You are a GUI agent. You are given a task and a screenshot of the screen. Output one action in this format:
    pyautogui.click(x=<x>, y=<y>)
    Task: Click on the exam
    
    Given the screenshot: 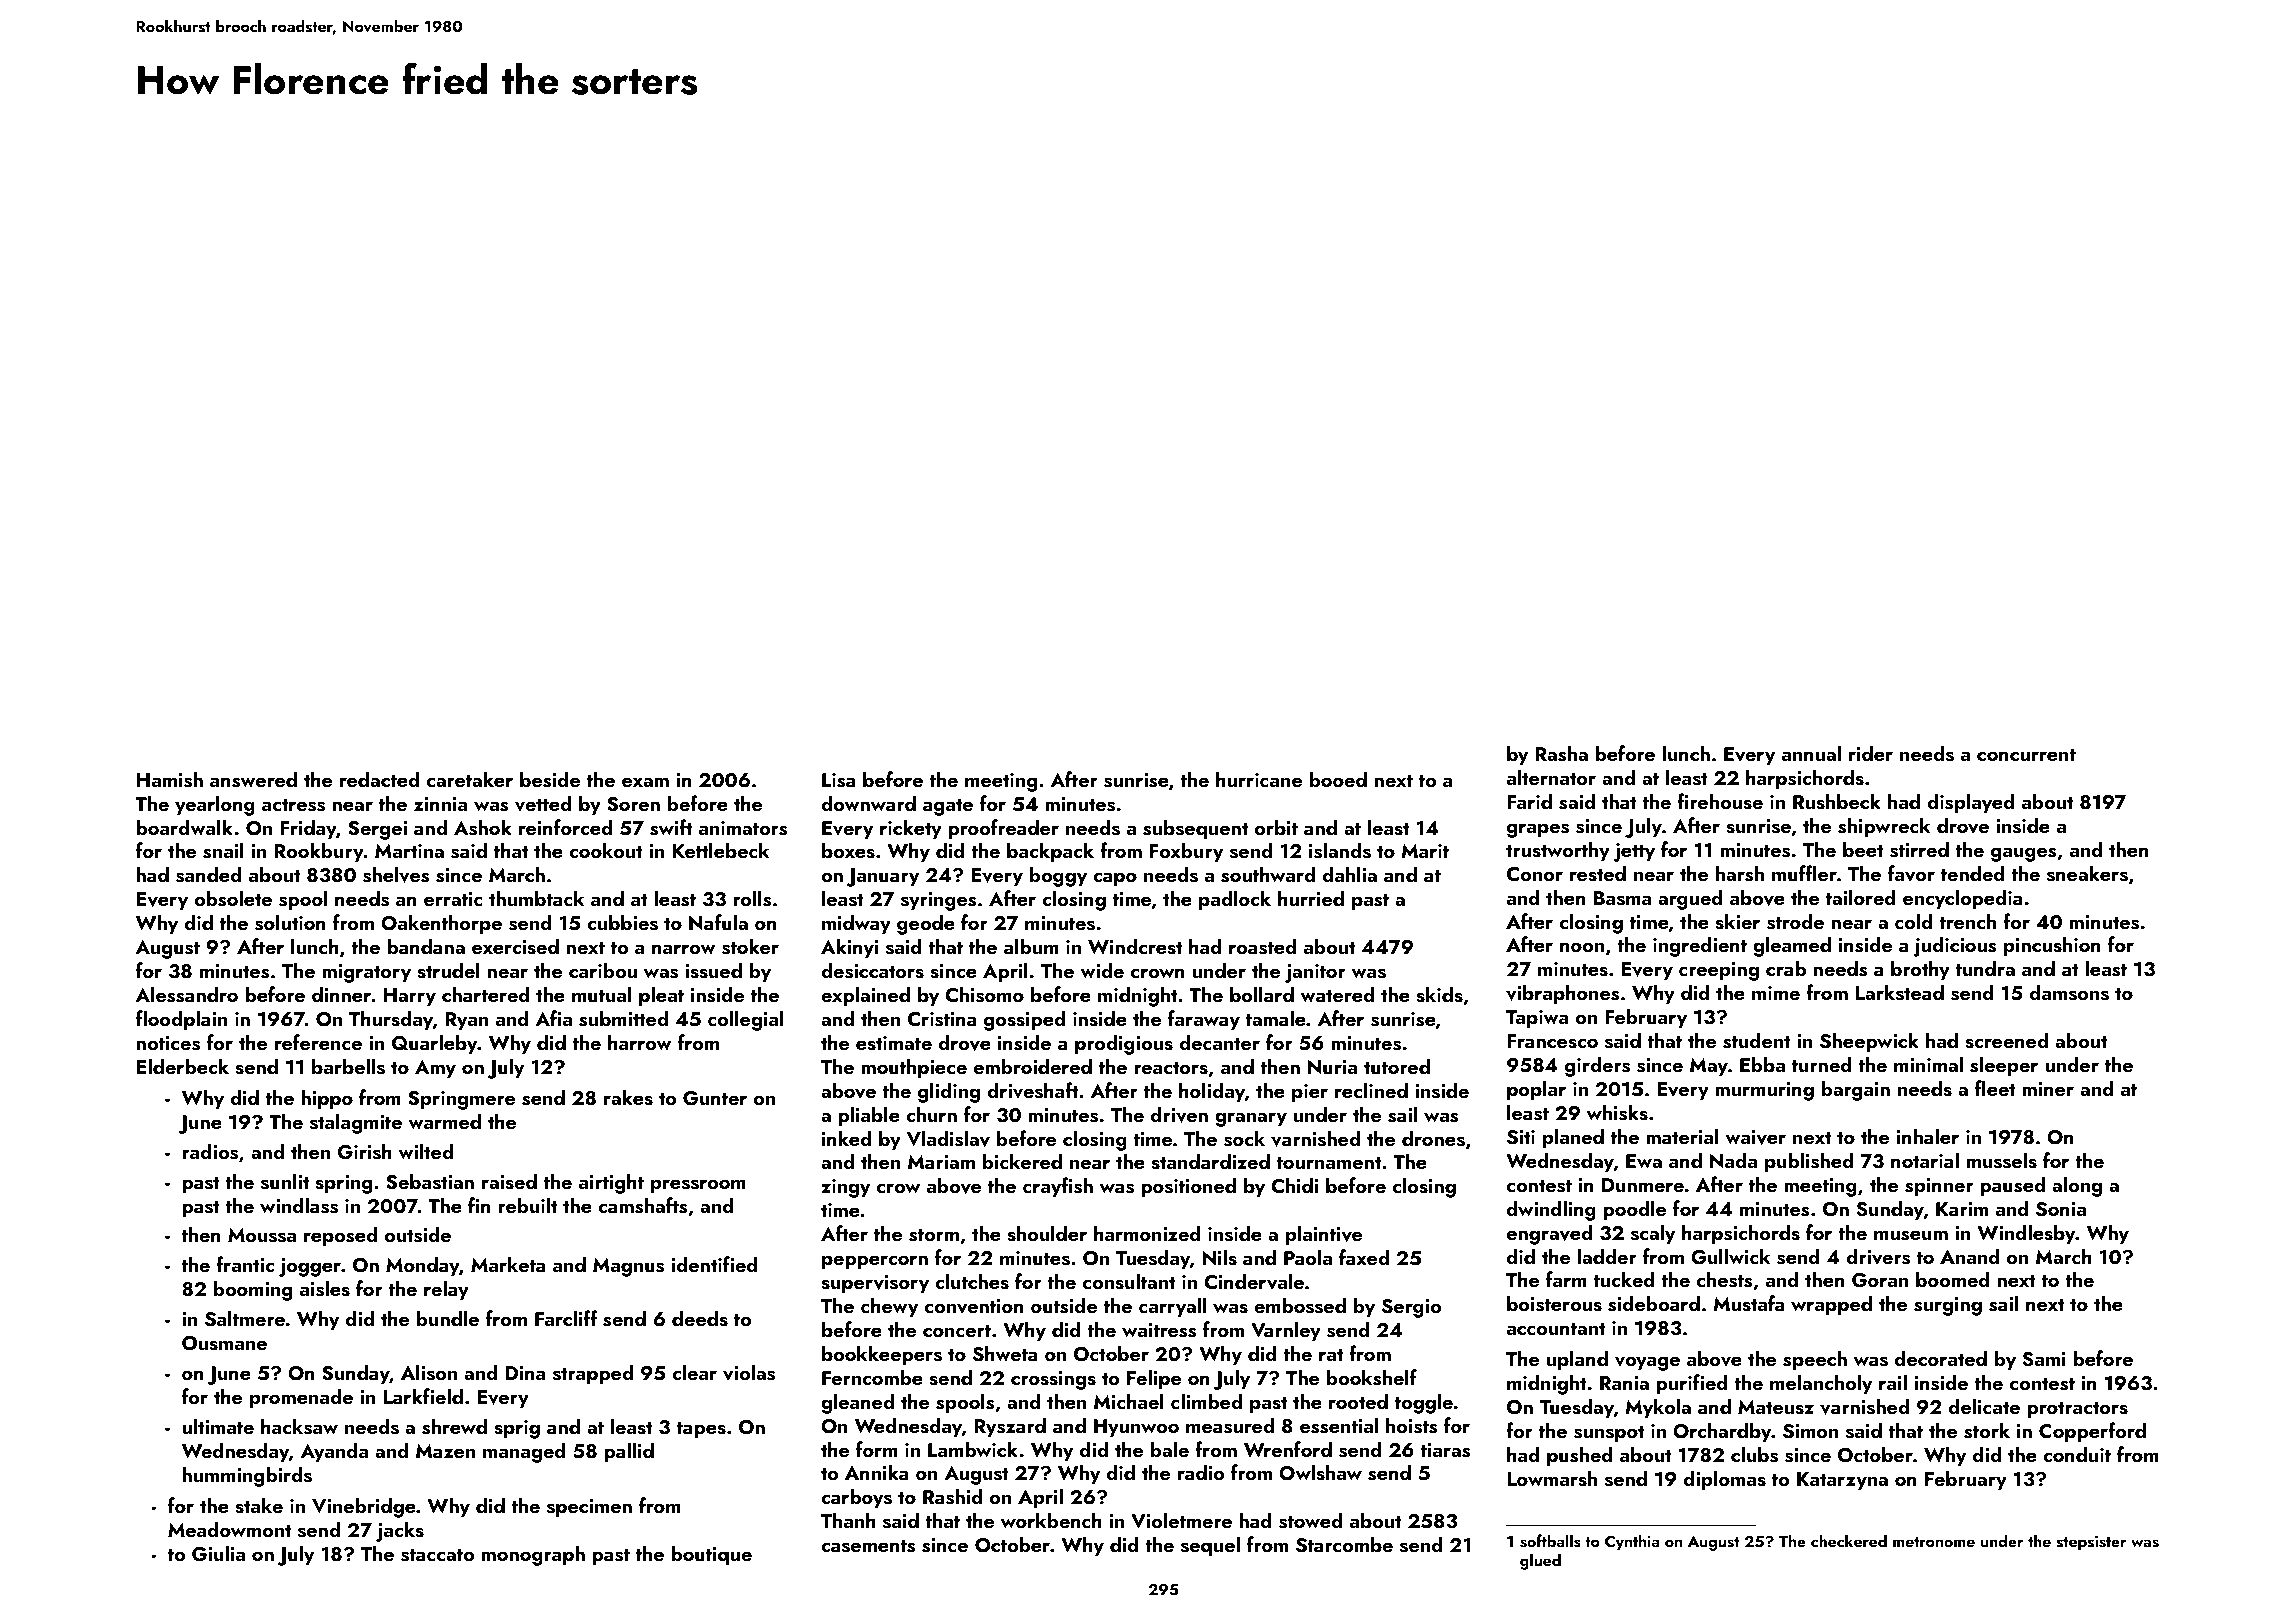 What is the action you would take?
    pyautogui.click(x=645, y=782)
